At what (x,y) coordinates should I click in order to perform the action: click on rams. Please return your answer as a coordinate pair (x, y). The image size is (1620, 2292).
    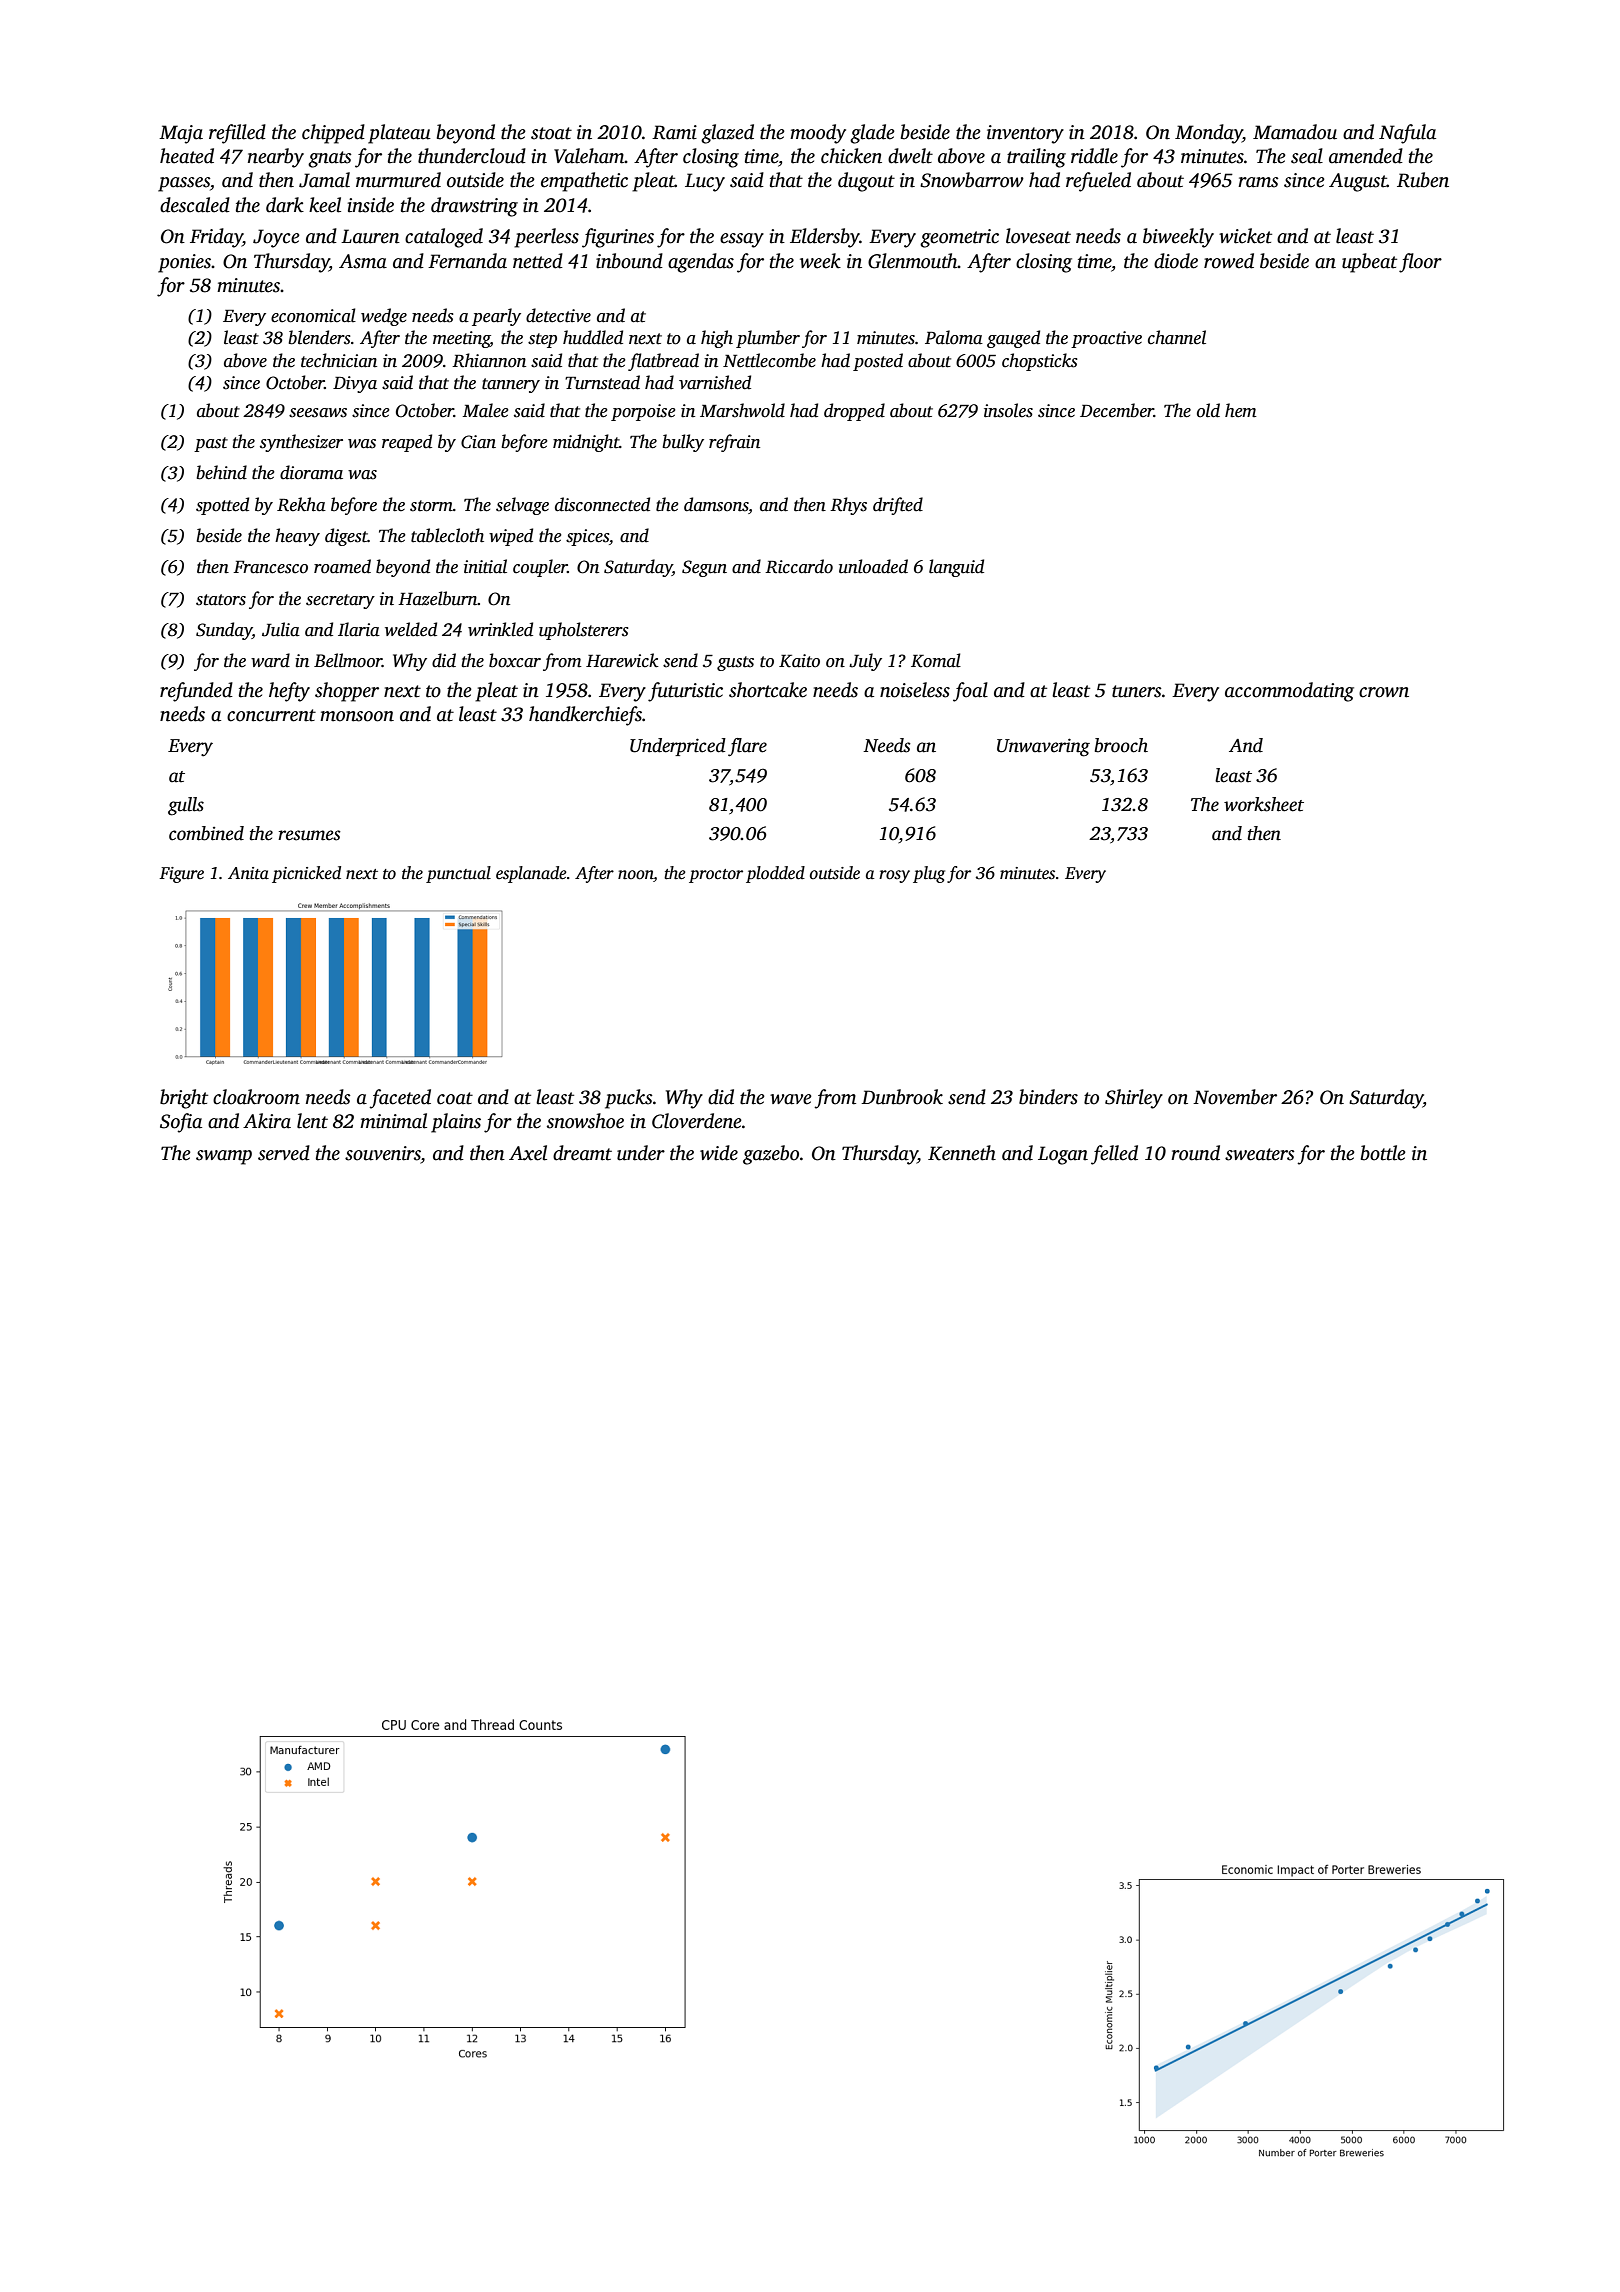
    Looking at the image, I should click on (1258, 182).
